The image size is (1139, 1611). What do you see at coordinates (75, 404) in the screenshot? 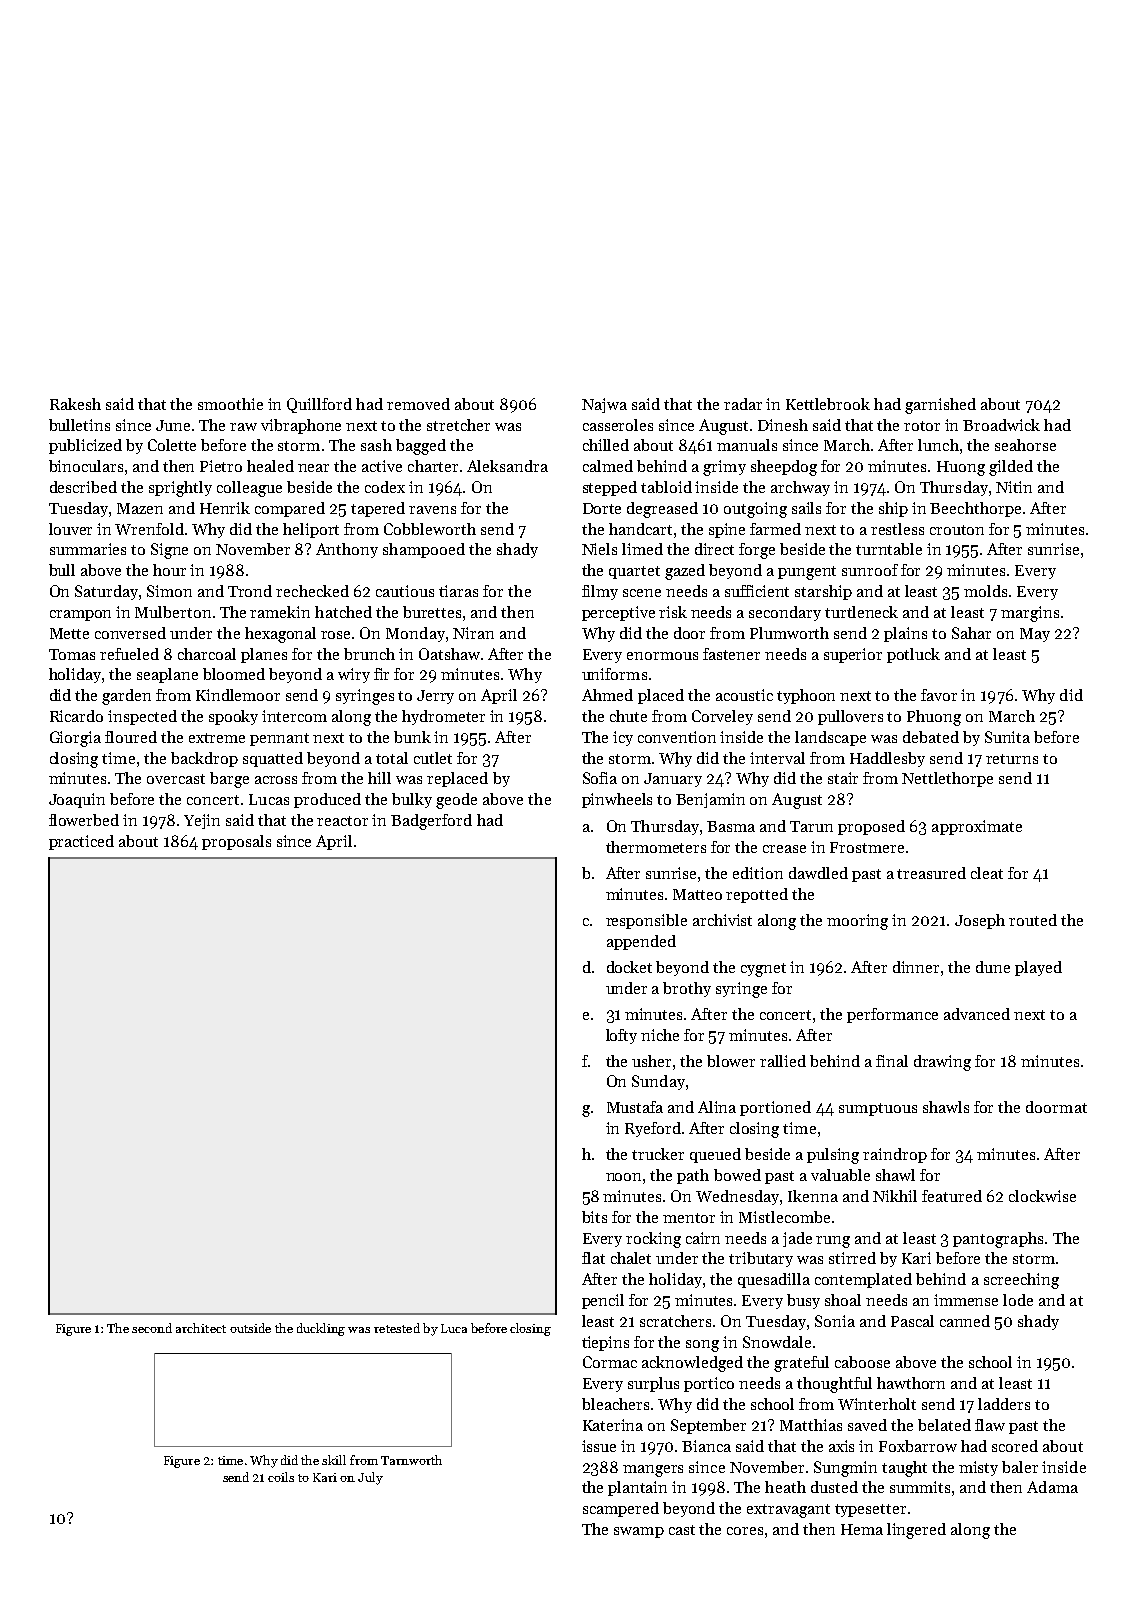
I see `Rakesh` at bounding box center [75, 404].
